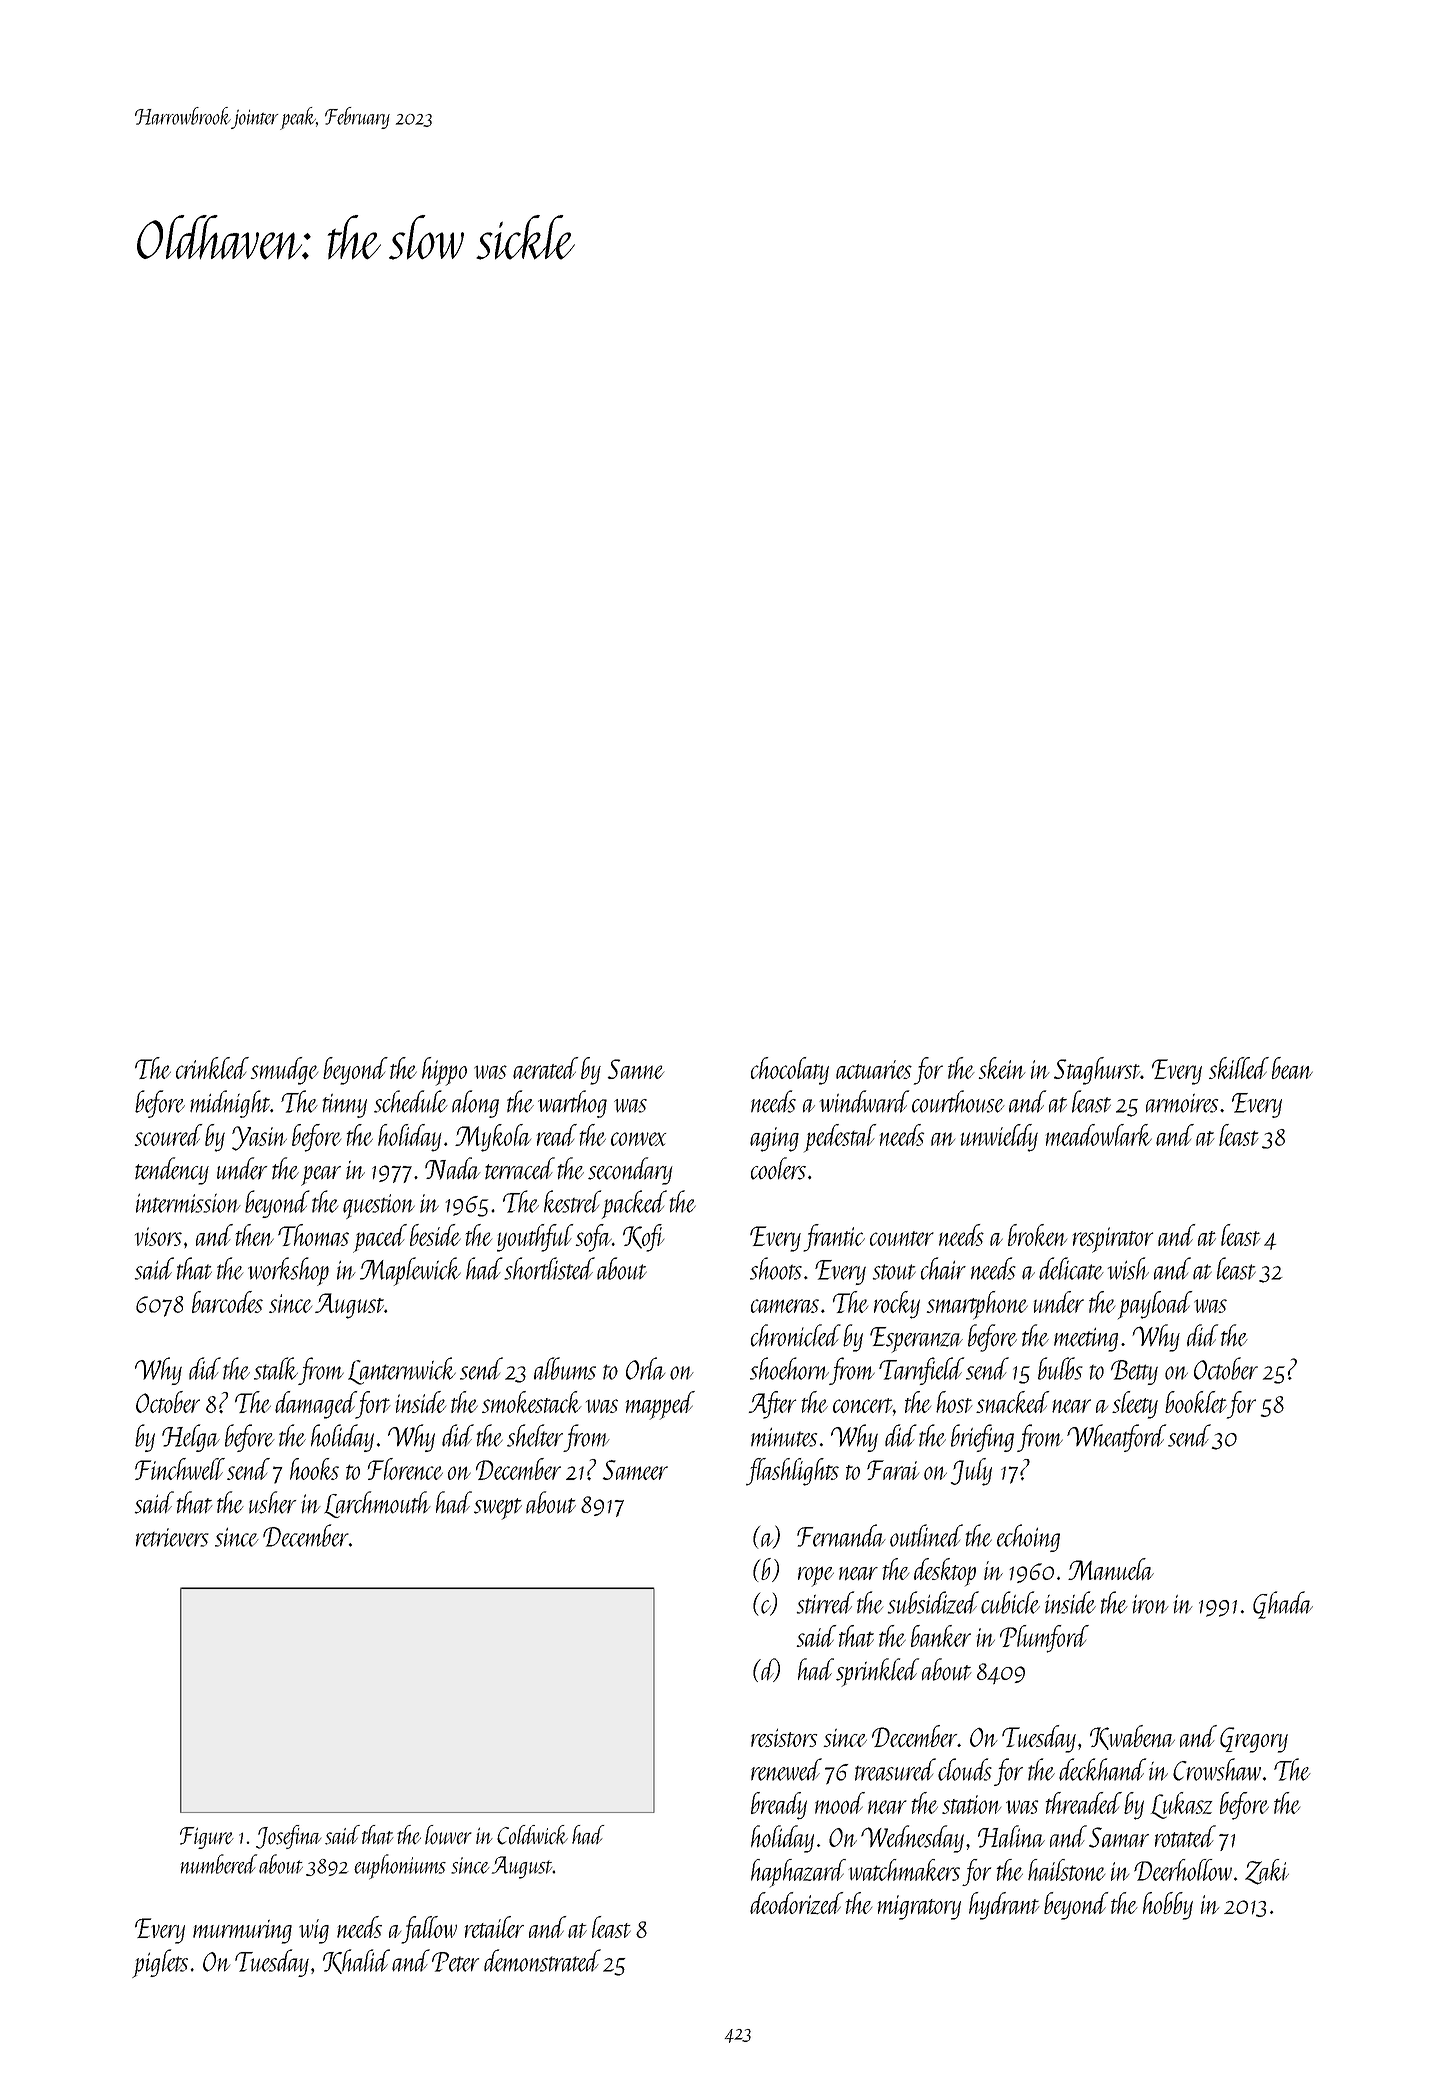 The image size is (1450, 2100). Describe the element at coordinates (796, 1903) in the page. I see `deodorized` at that location.
